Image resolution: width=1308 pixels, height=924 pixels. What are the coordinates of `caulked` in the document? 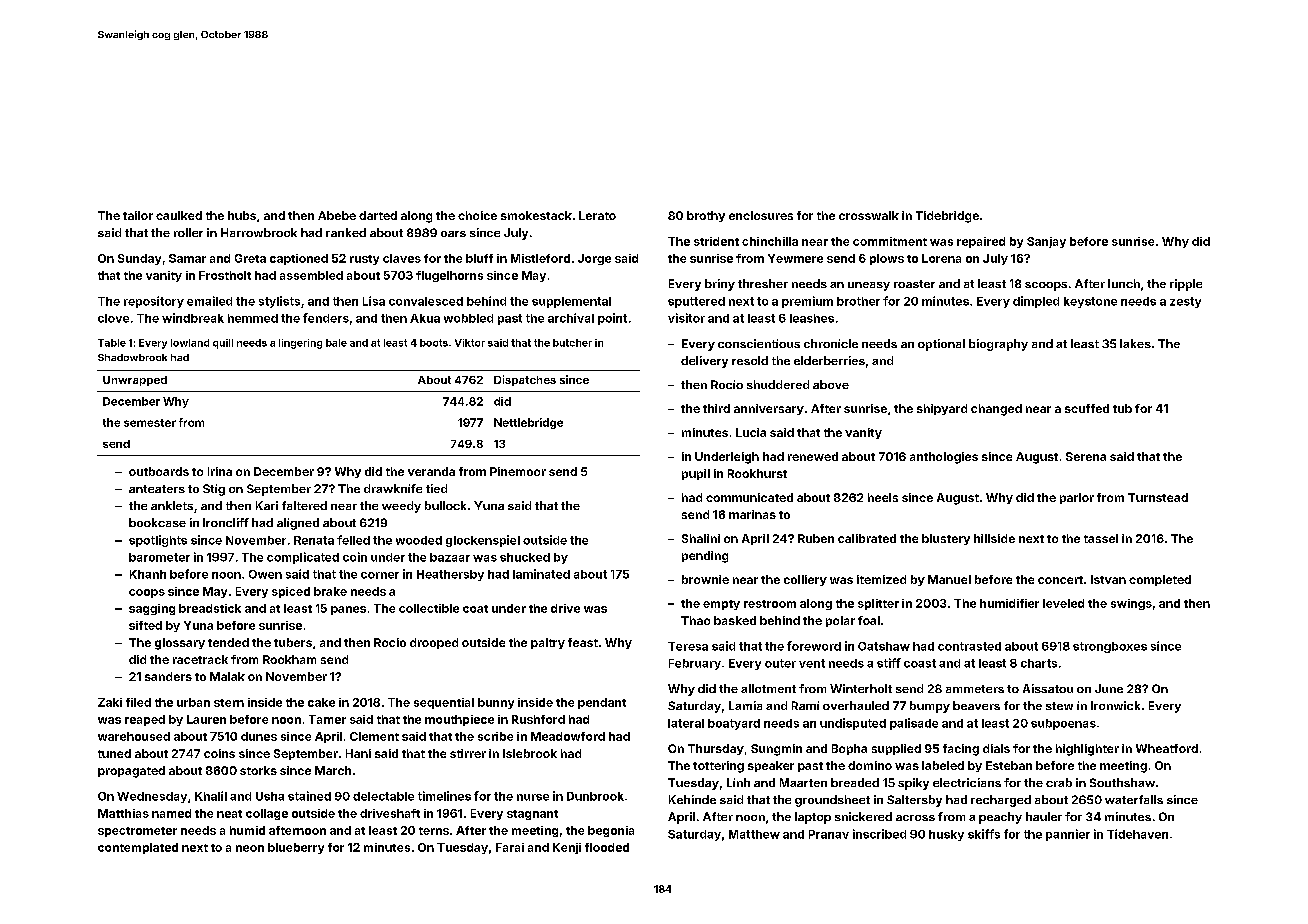 It's located at (179, 215).
